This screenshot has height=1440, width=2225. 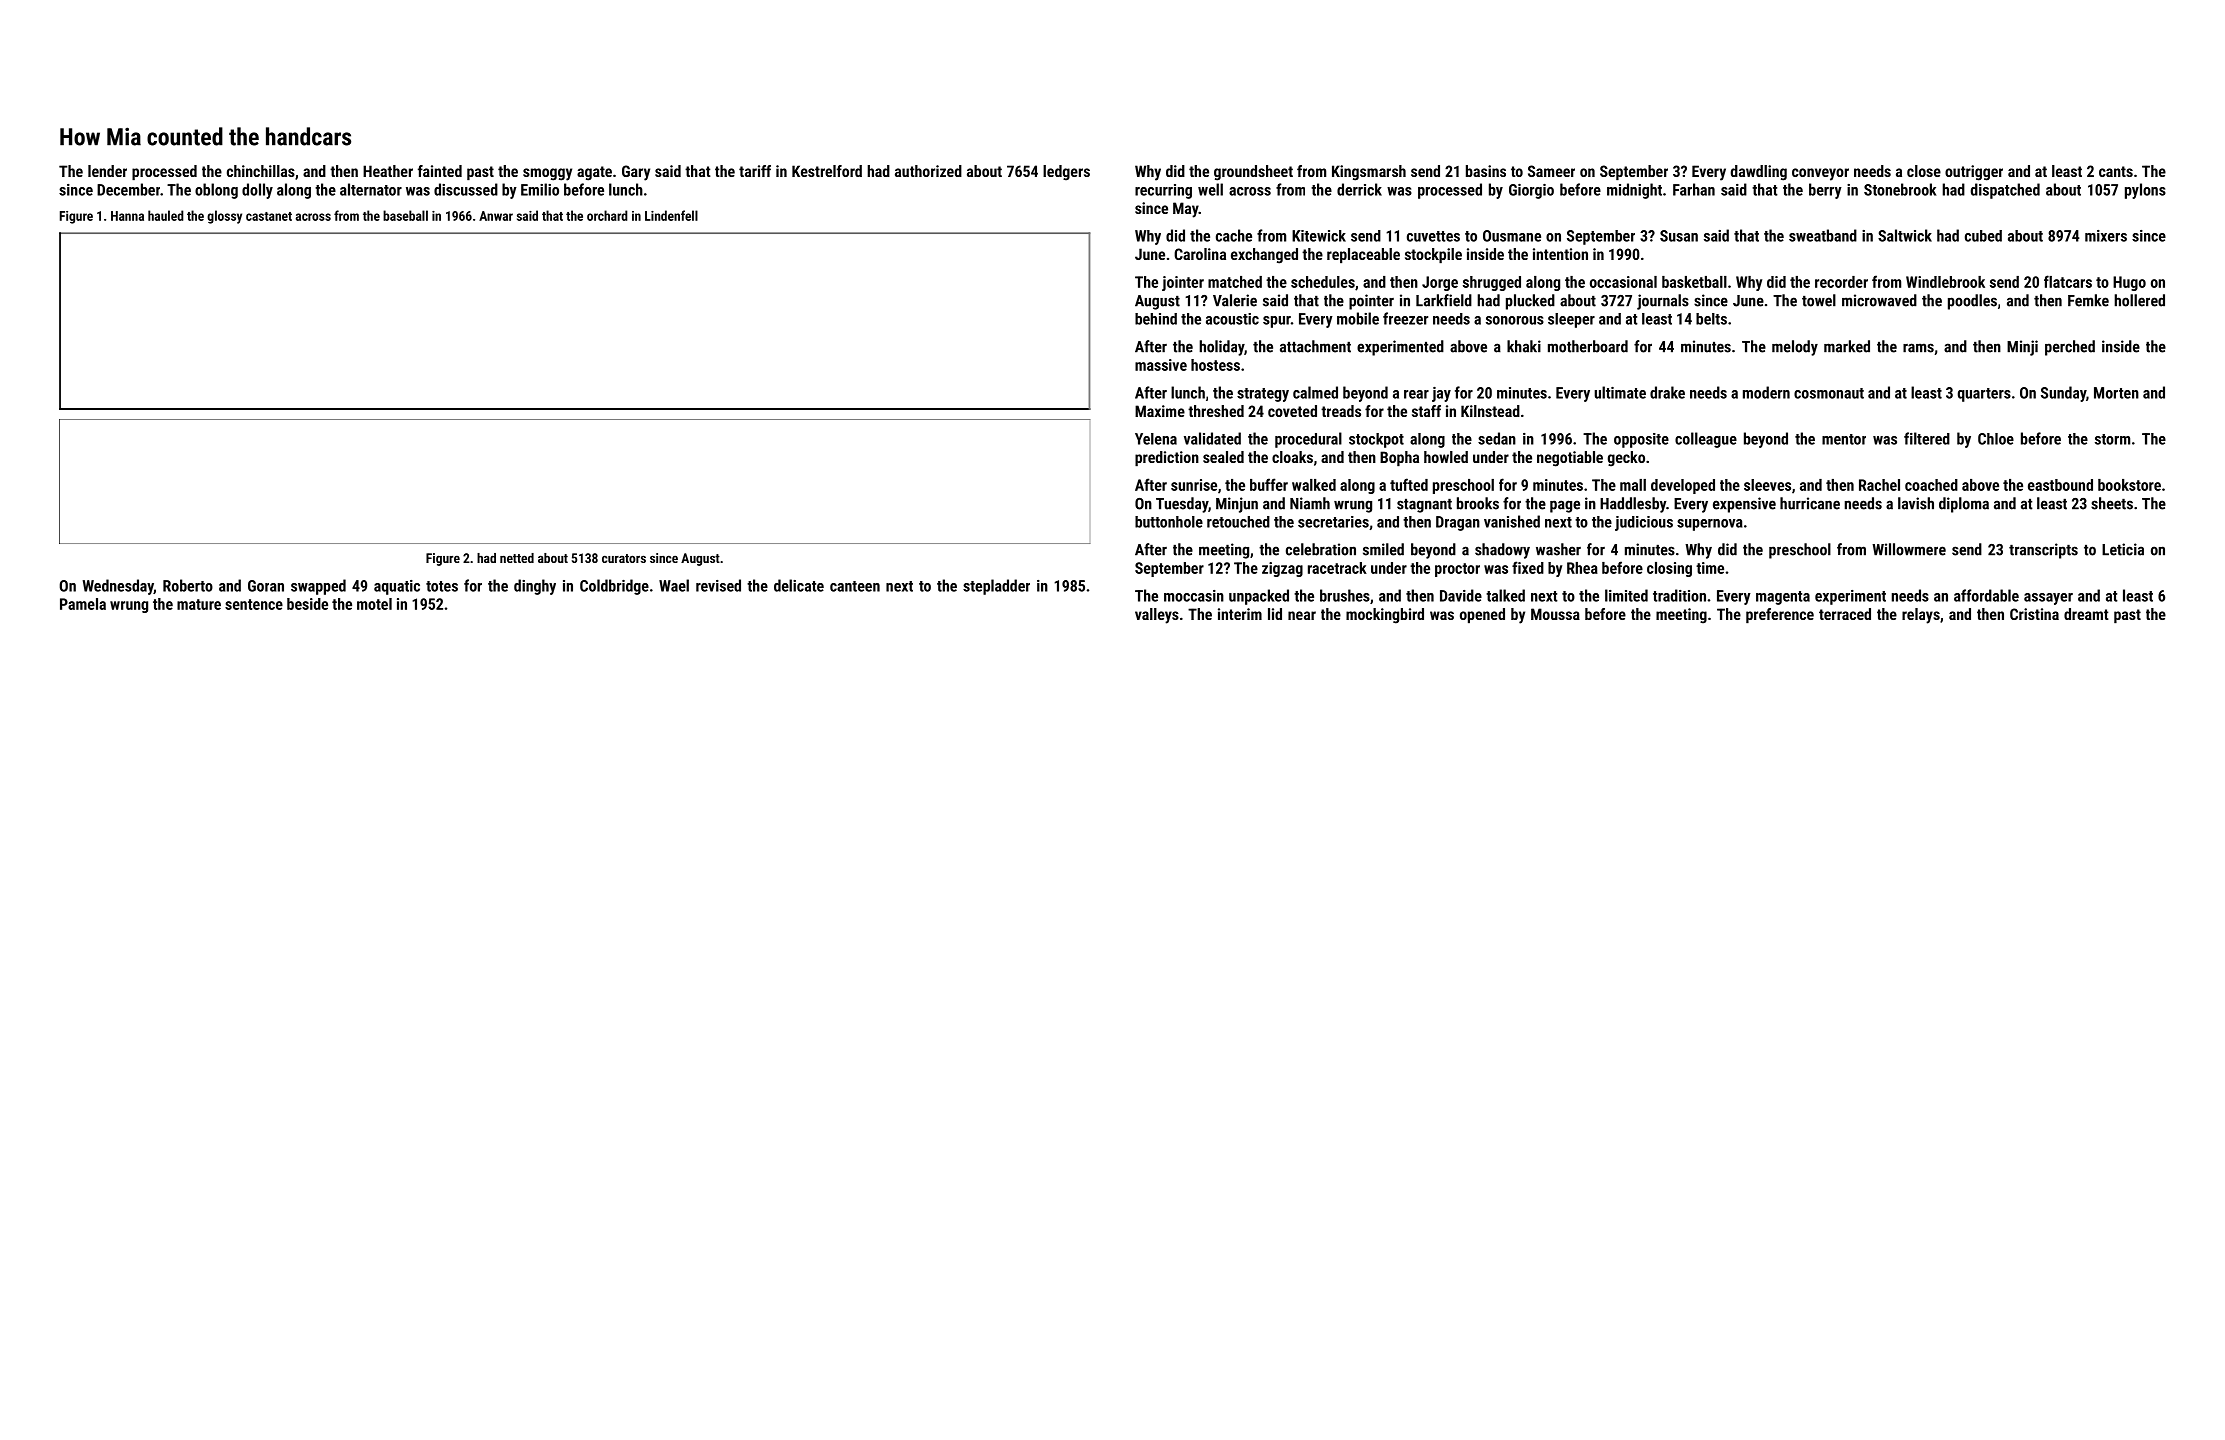 I want to click on fainted, so click(x=440, y=171).
